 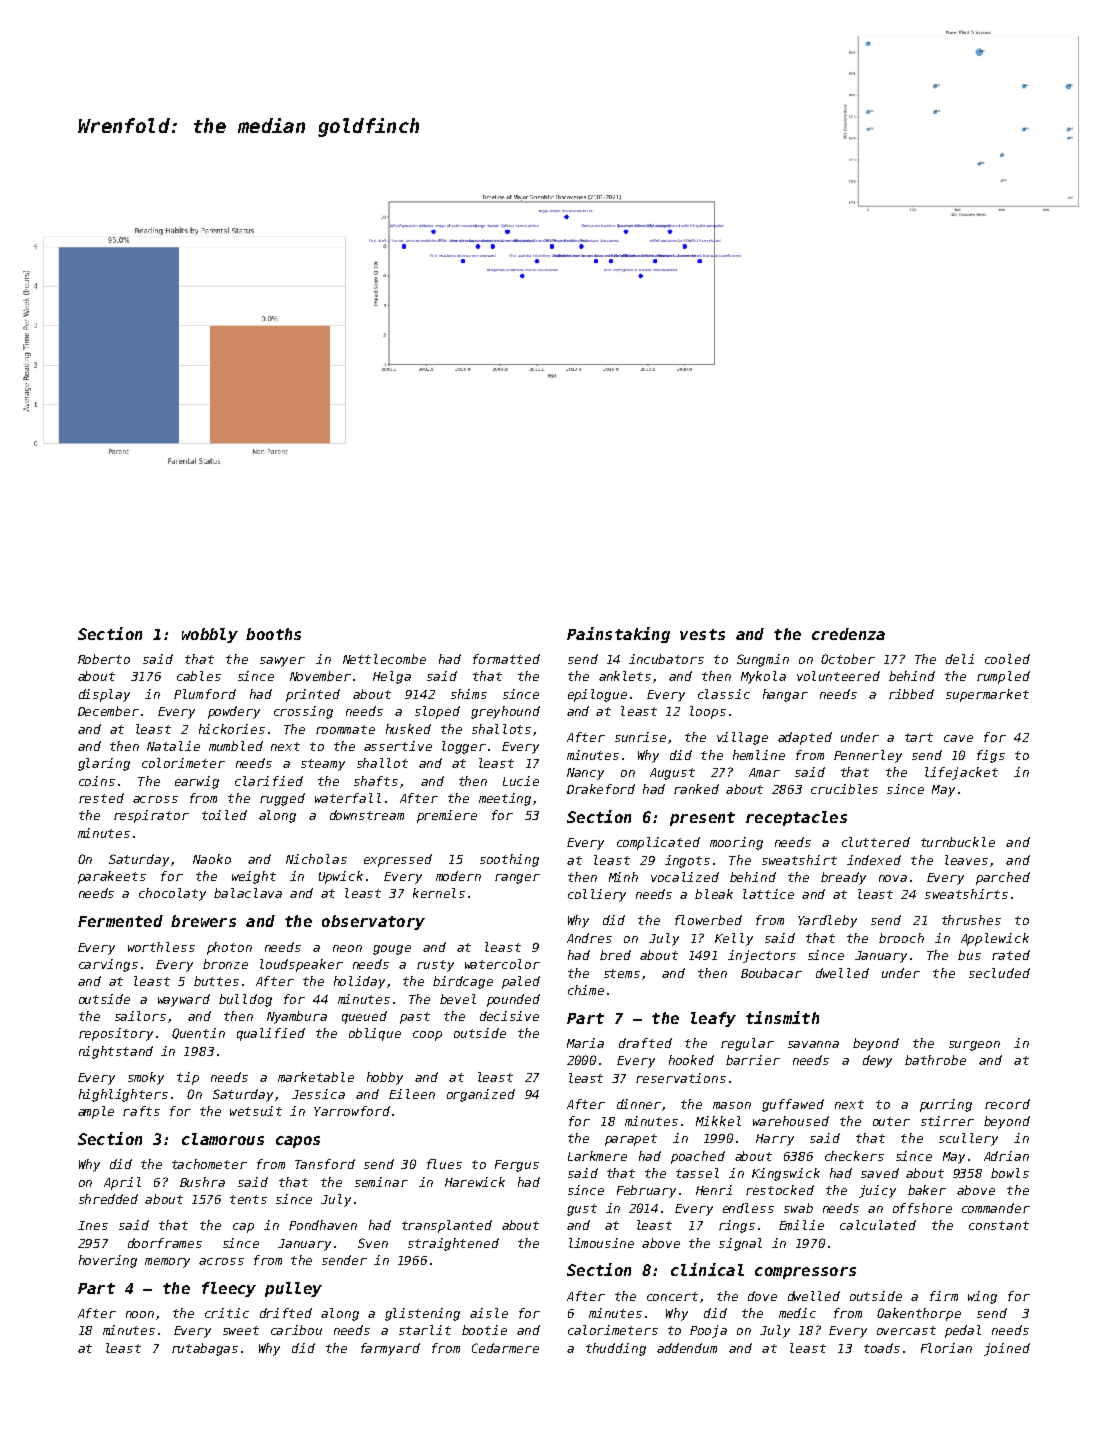 What do you see at coordinates (199, 676) in the image?
I see `cables` at bounding box center [199, 676].
